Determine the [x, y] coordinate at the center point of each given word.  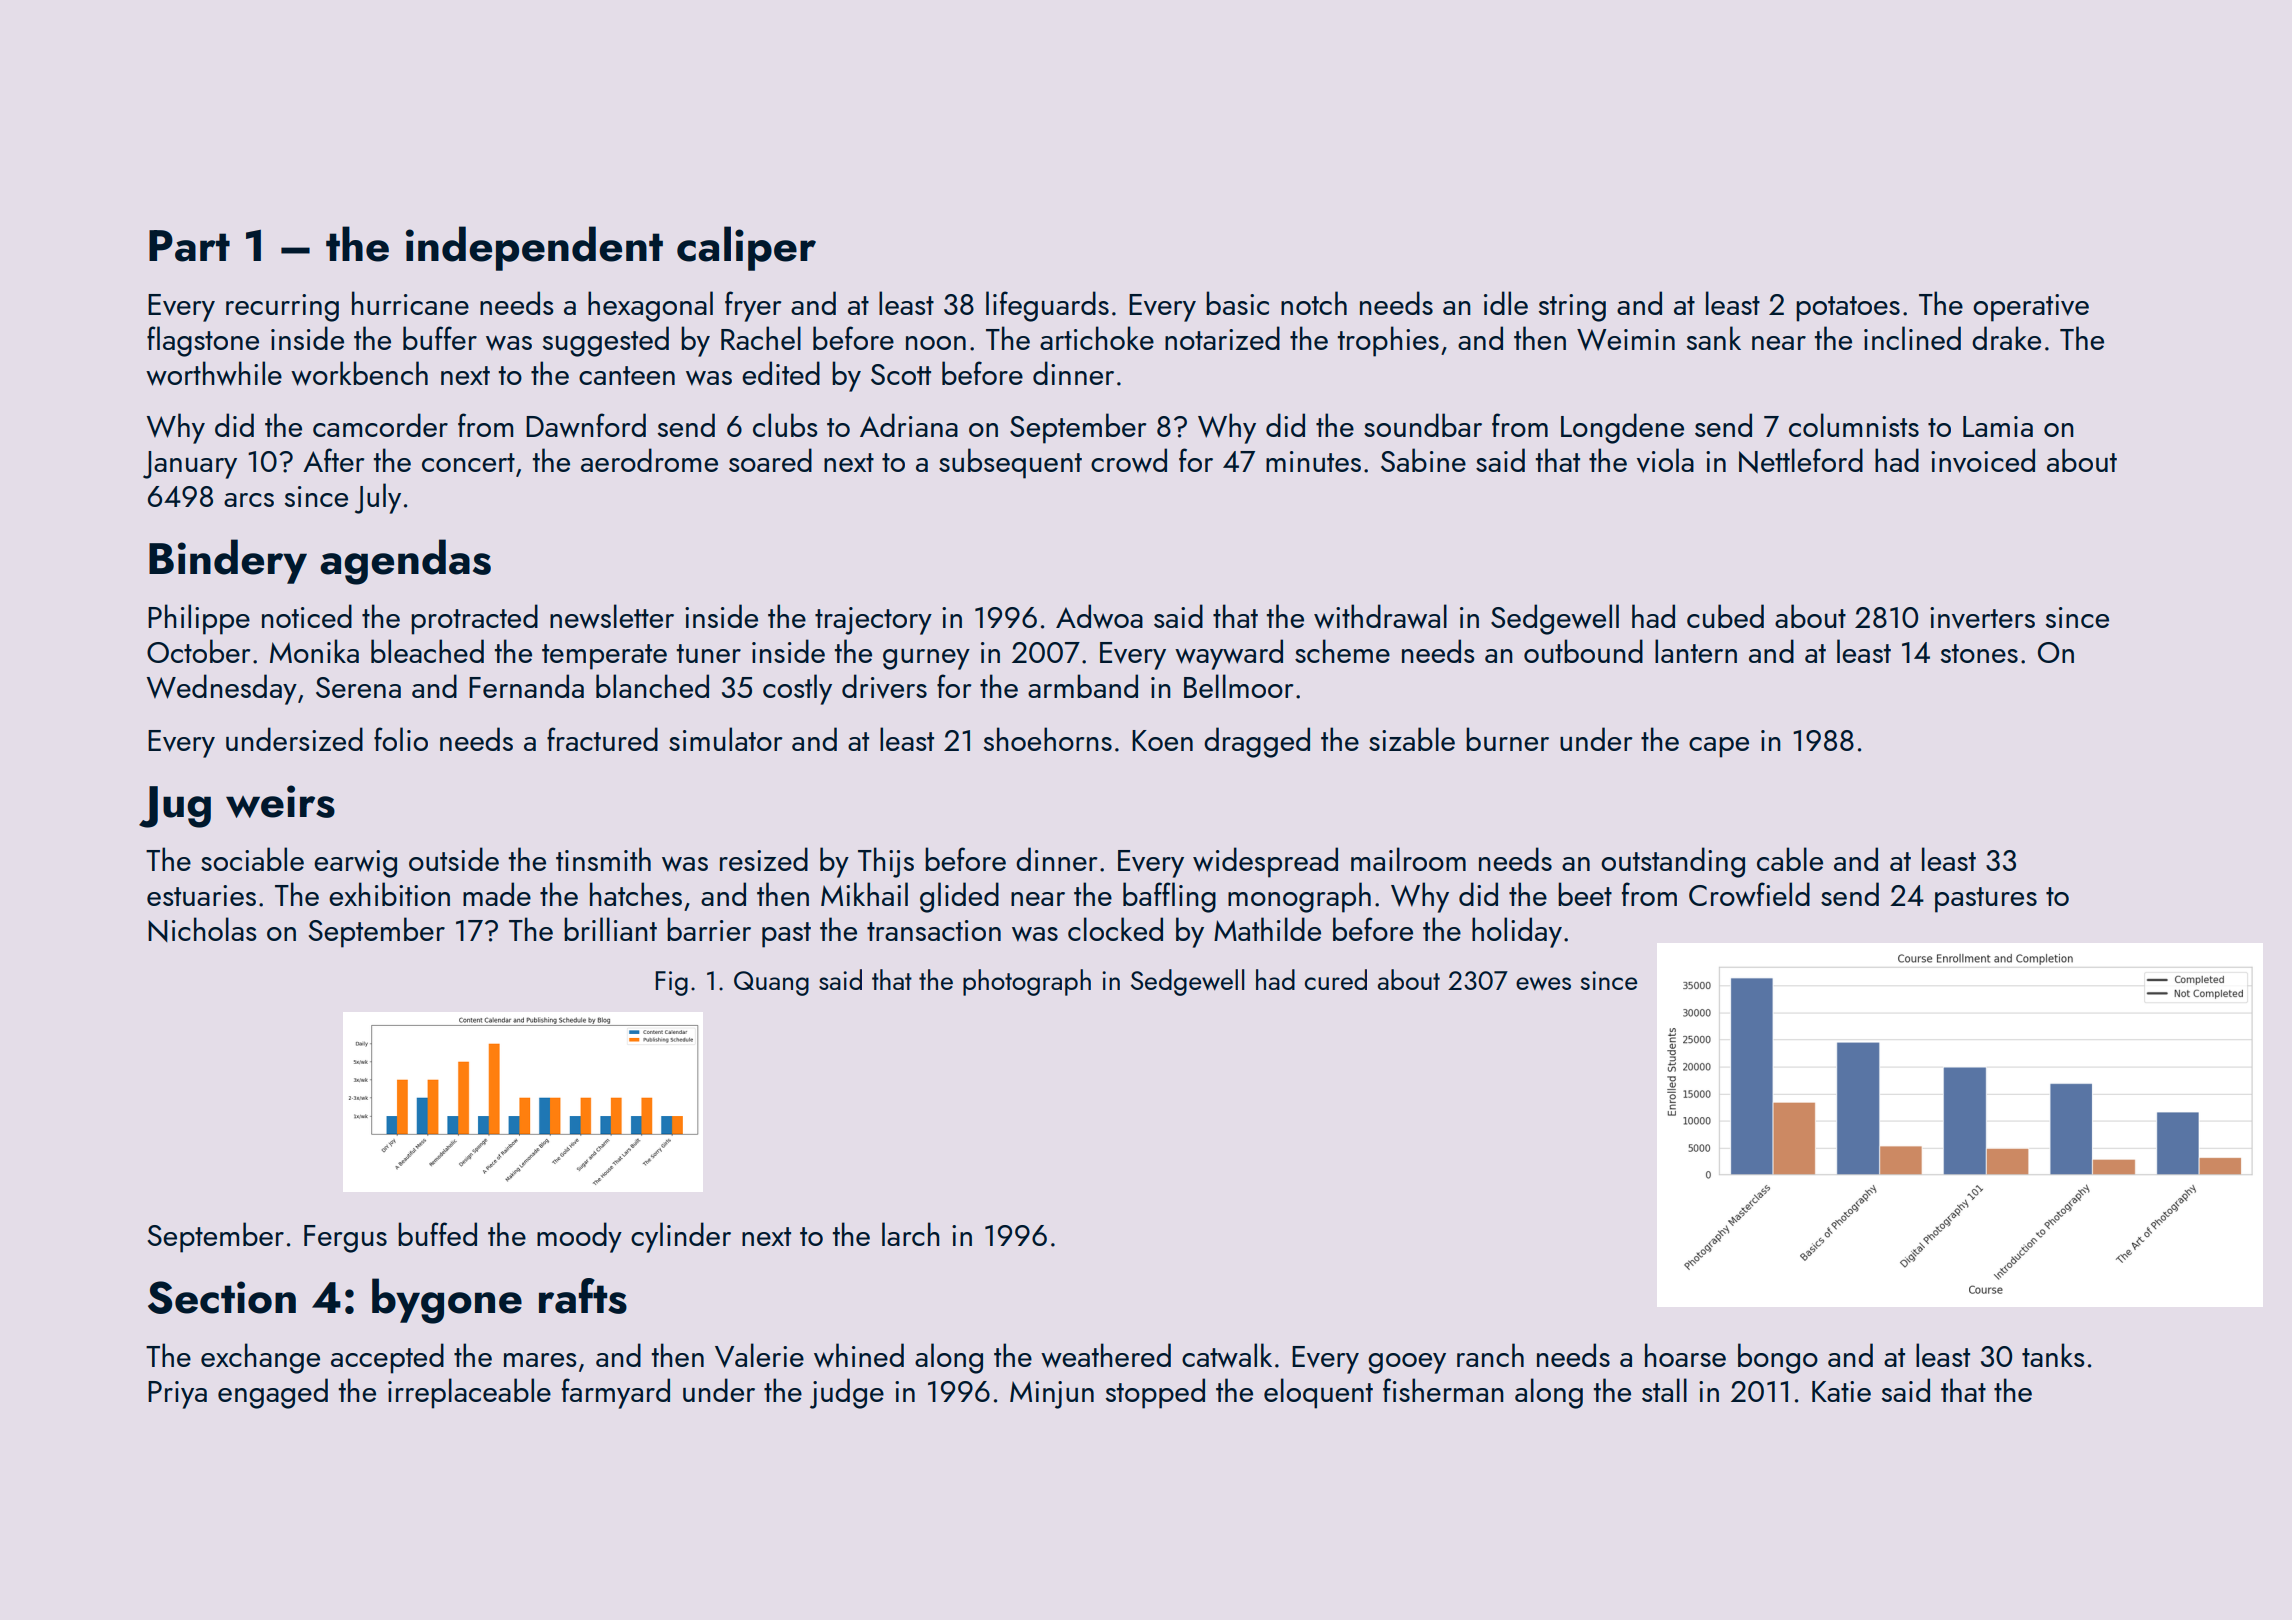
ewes [1543, 983]
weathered [1106, 1355]
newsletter [612, 616]
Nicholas [202, 929]
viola [1665, 460]
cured [1336, 979]
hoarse [1685, 1355]
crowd [1129, 460]
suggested [606, 341]
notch [1314, 303]
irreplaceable [469, 1393]
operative [2031, 308]
